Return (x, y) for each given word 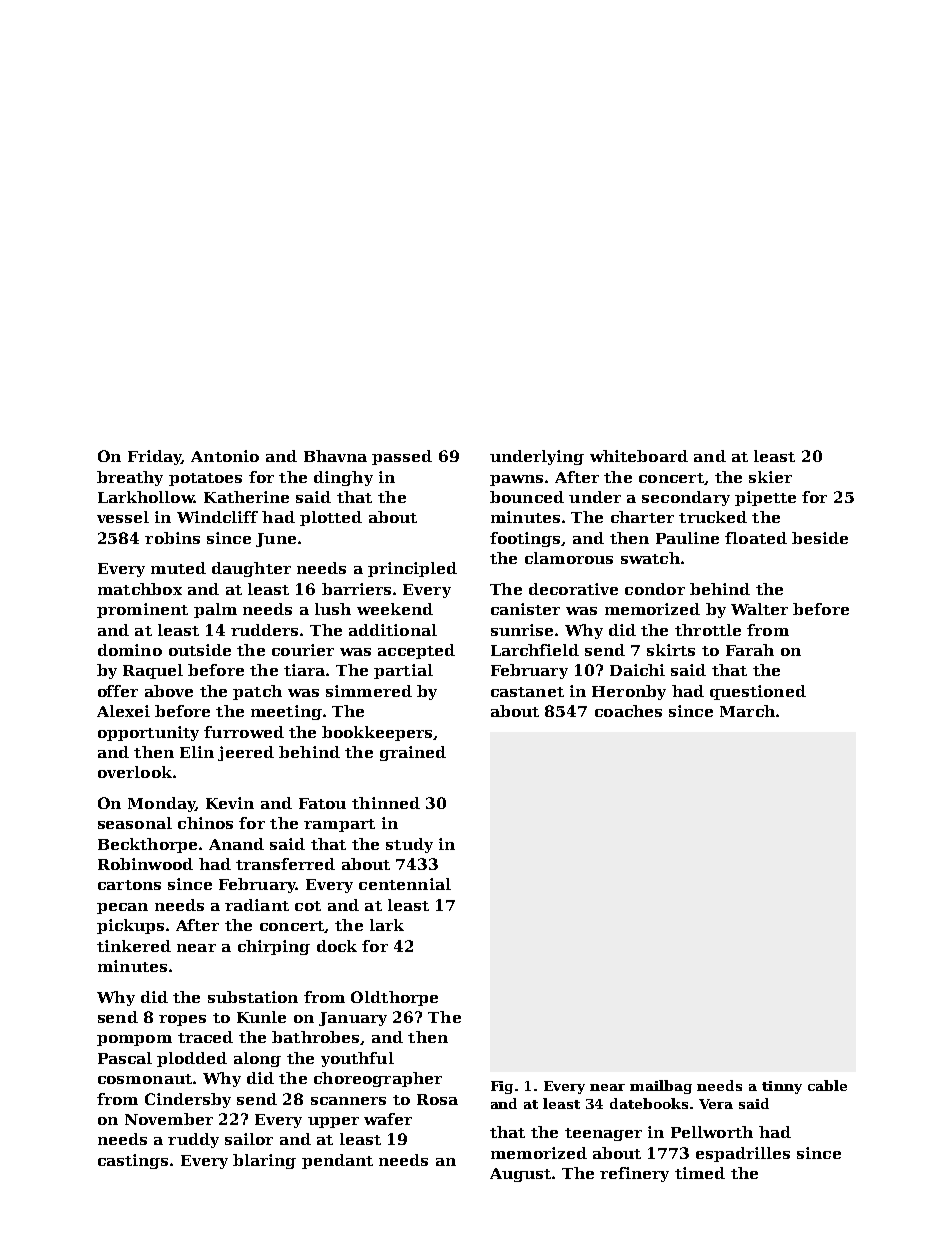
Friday (154, 457)
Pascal (125, 1058)
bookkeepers (377, 733)
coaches (628, 711)
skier (770, 477)
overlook (135, 772)
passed (402, 457)
